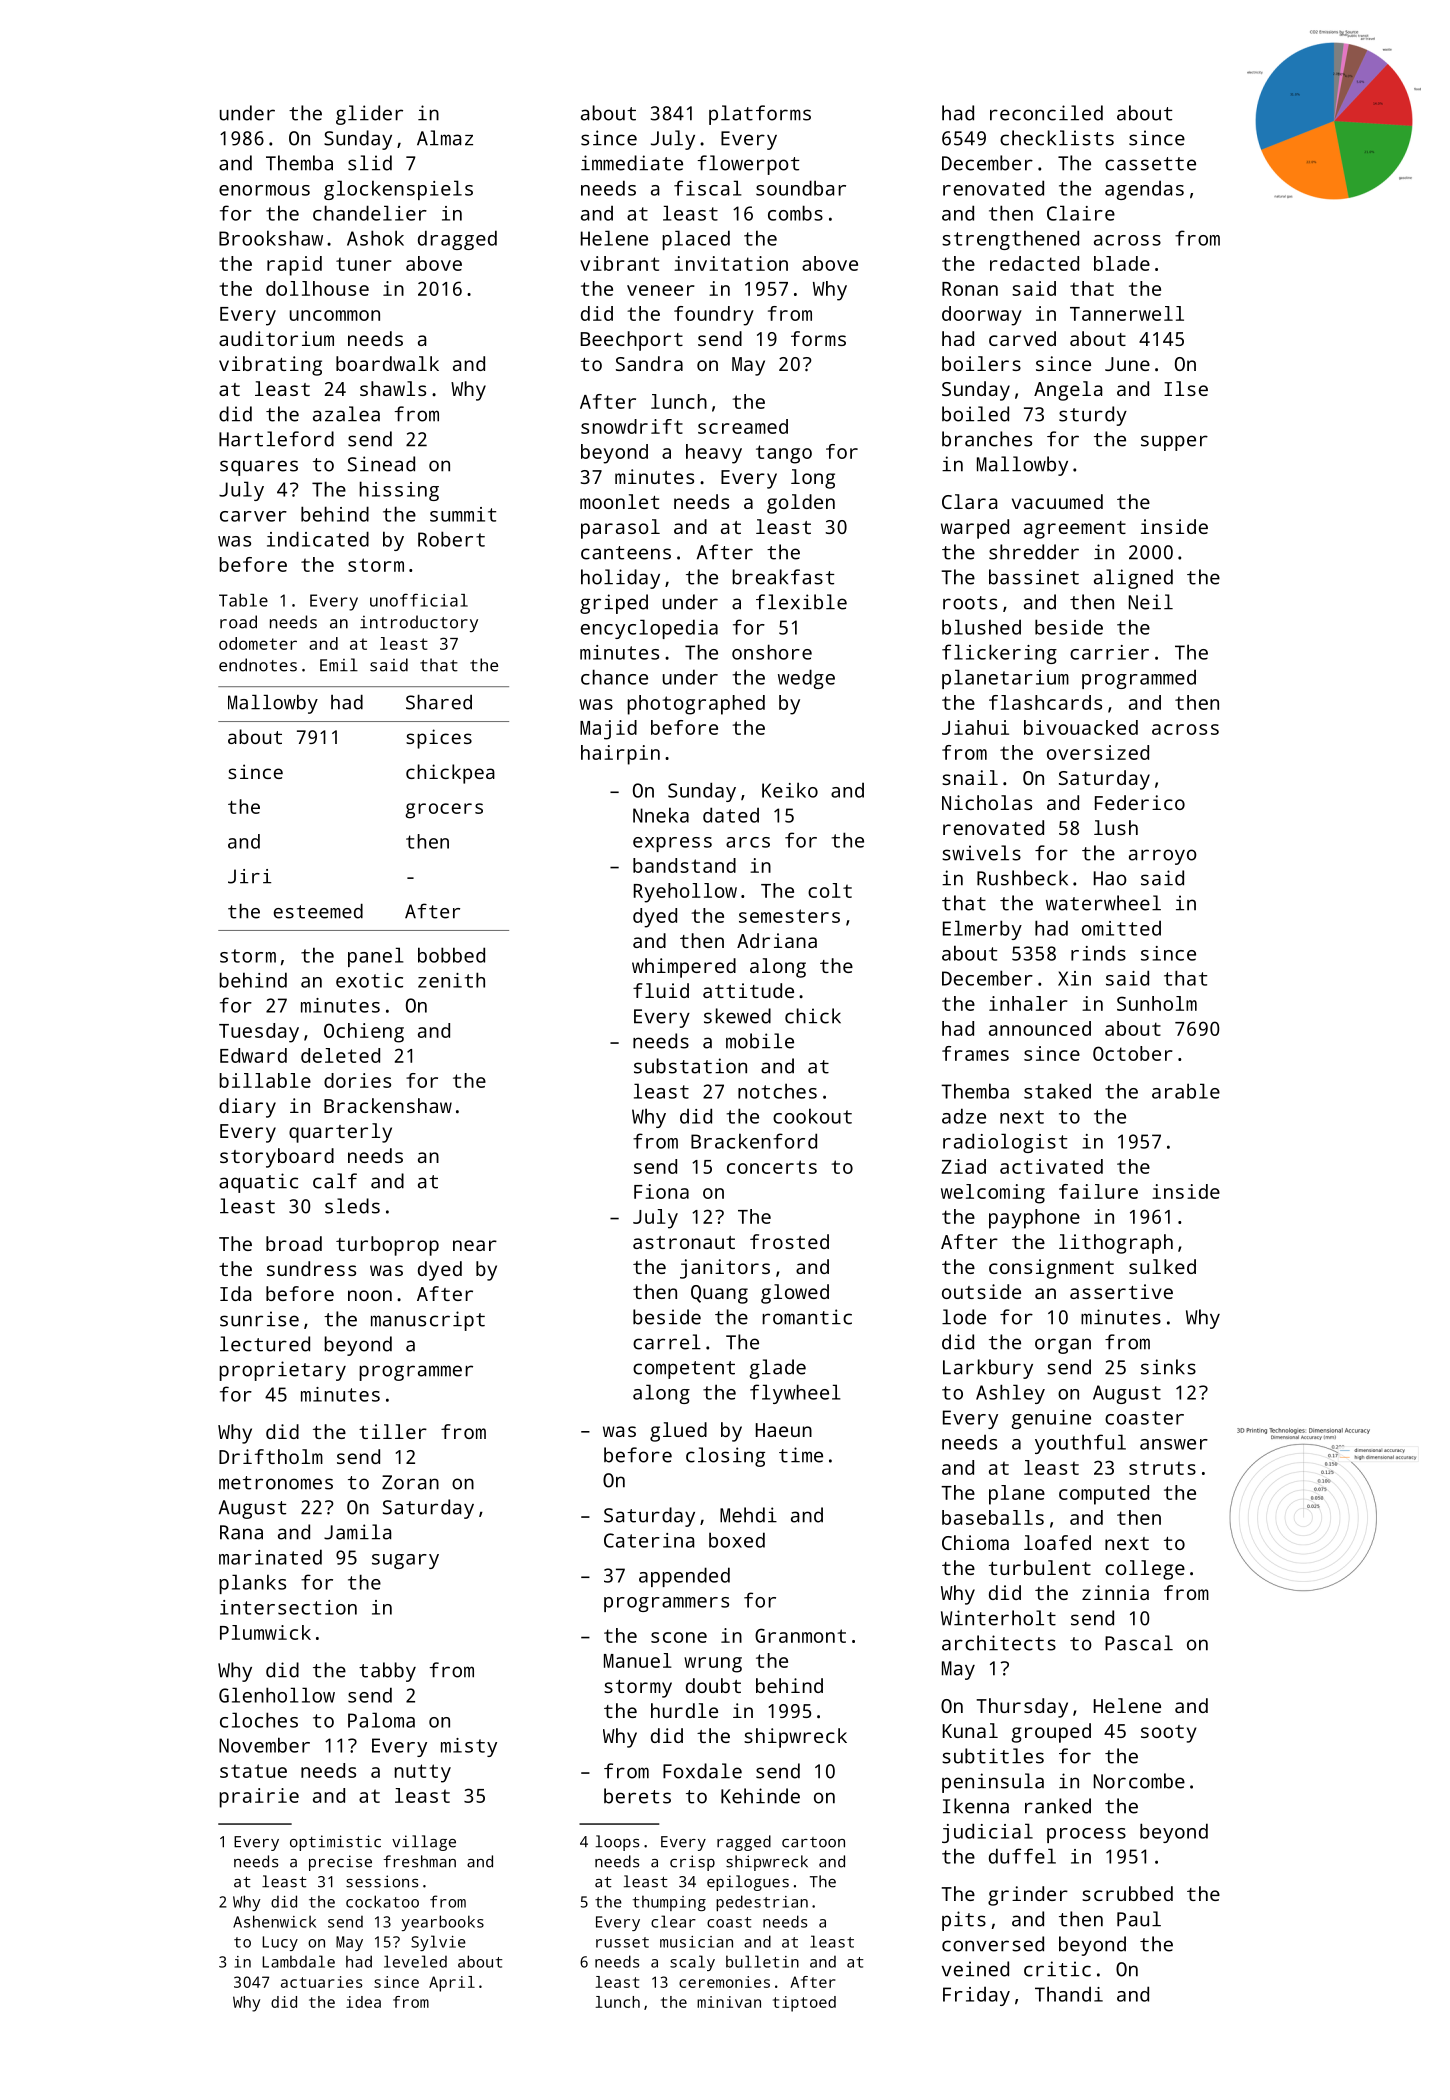 The image size is (1450, 2100). Describe the element at coordinates (280, 1943) in the screenshot. I see `Lucy` at that location.
